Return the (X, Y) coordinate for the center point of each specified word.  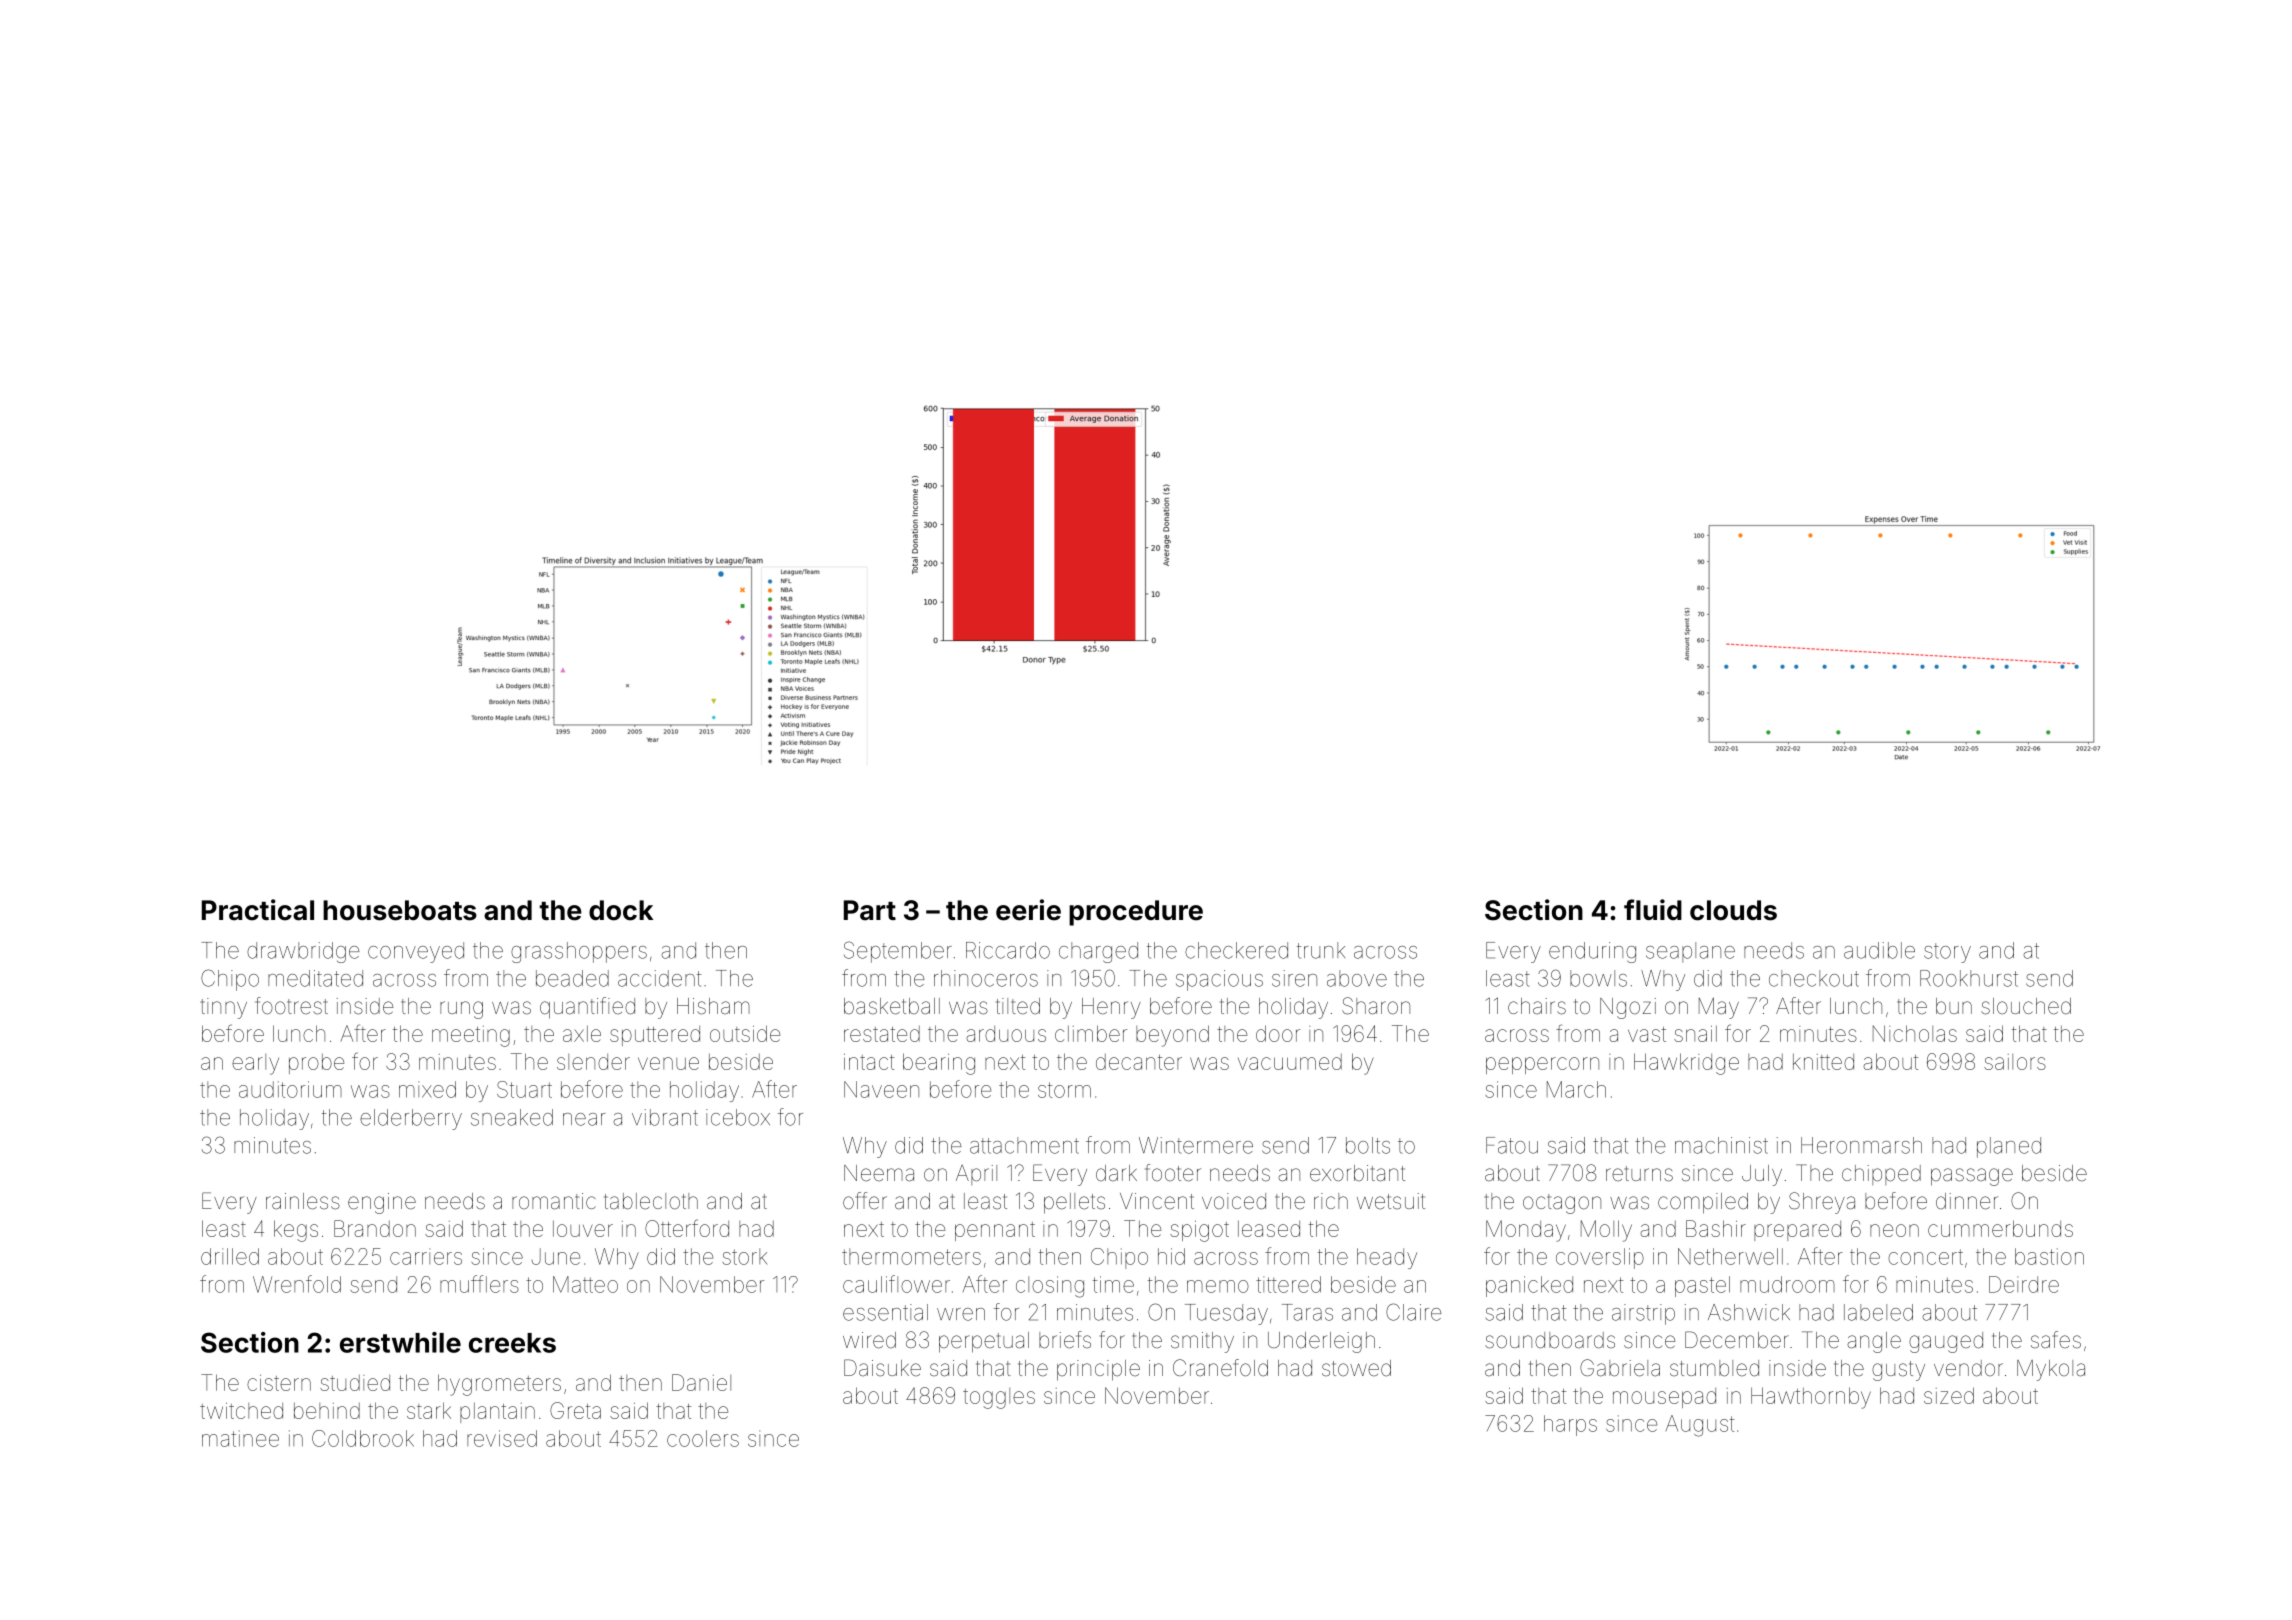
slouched (2026, 1006)
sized (1949, 1395)
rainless (303, 1201)
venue (668, 1063)
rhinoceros (986, 978)
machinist (1721, 1145)
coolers (703, 1438)
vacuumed (1290, 1062)
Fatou (1512, 1145)
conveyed (416, 952)
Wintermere (1196, 1145)
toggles (999, 1398)
